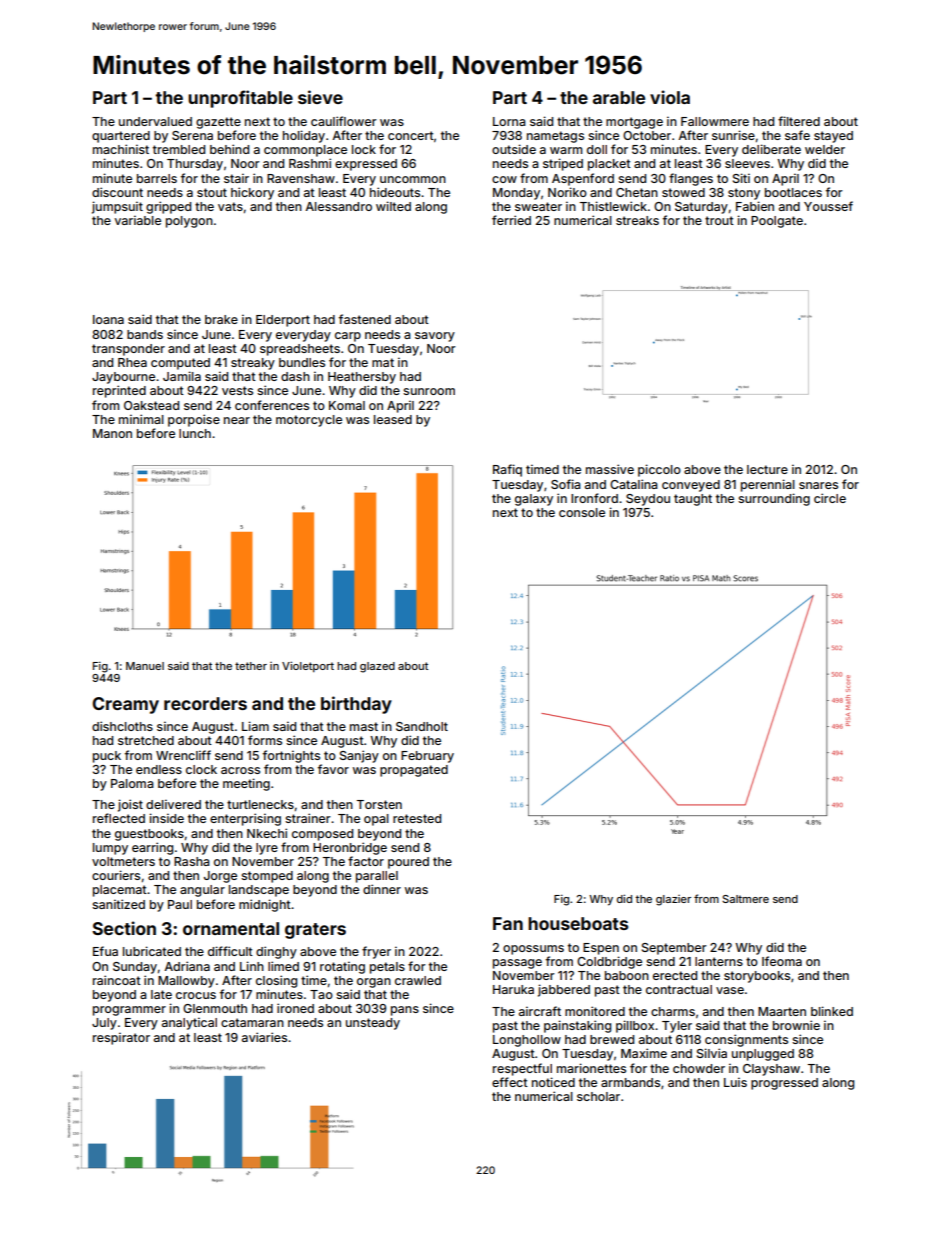 The image size is (952, 1233). Describe the element at coordinates (582, 512) in the screenshot. I see `console` at that location.
